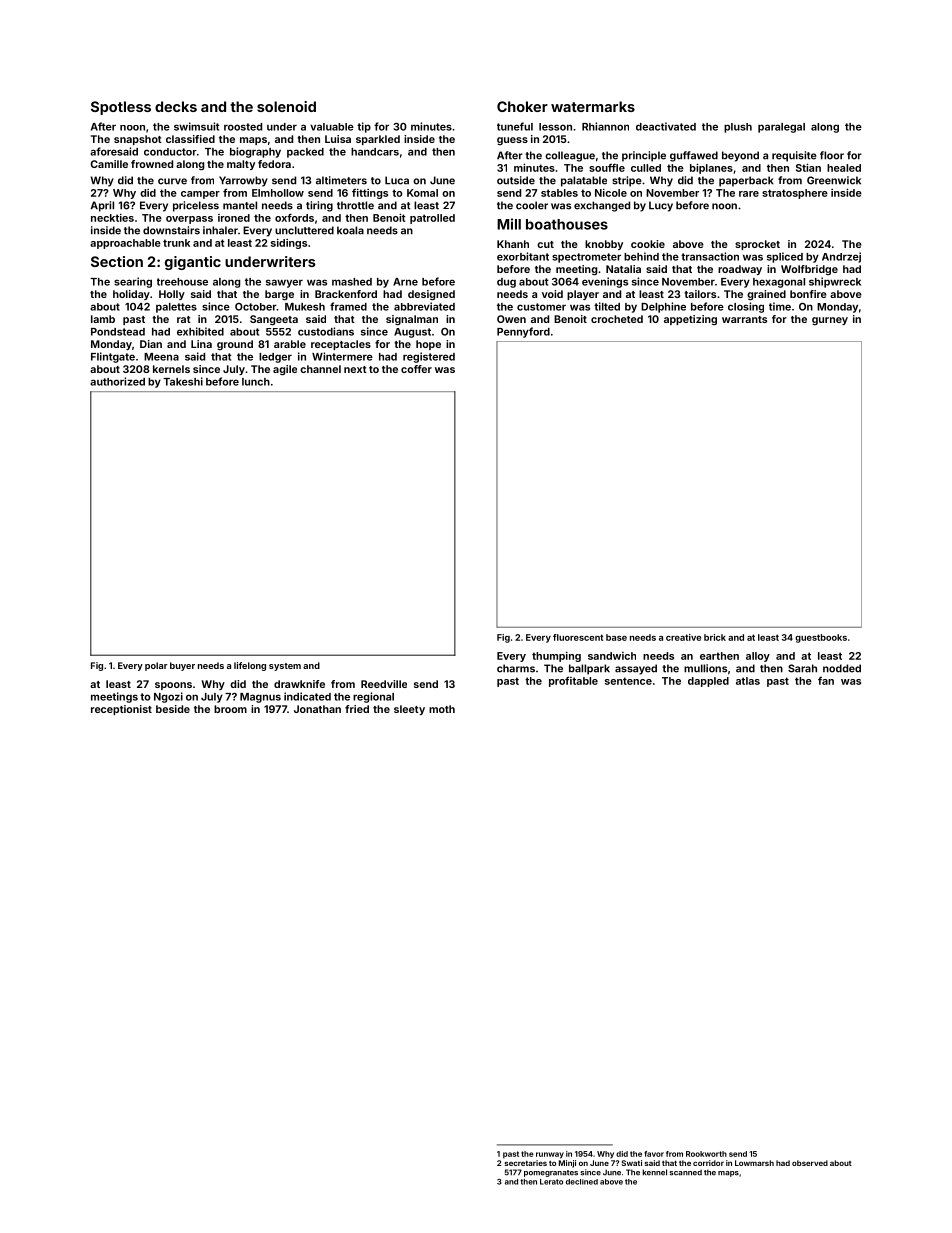  What do you see at coordinates (690, 320) in the screenshot?
I see `appetizing` at bounding box center [690, 320].
